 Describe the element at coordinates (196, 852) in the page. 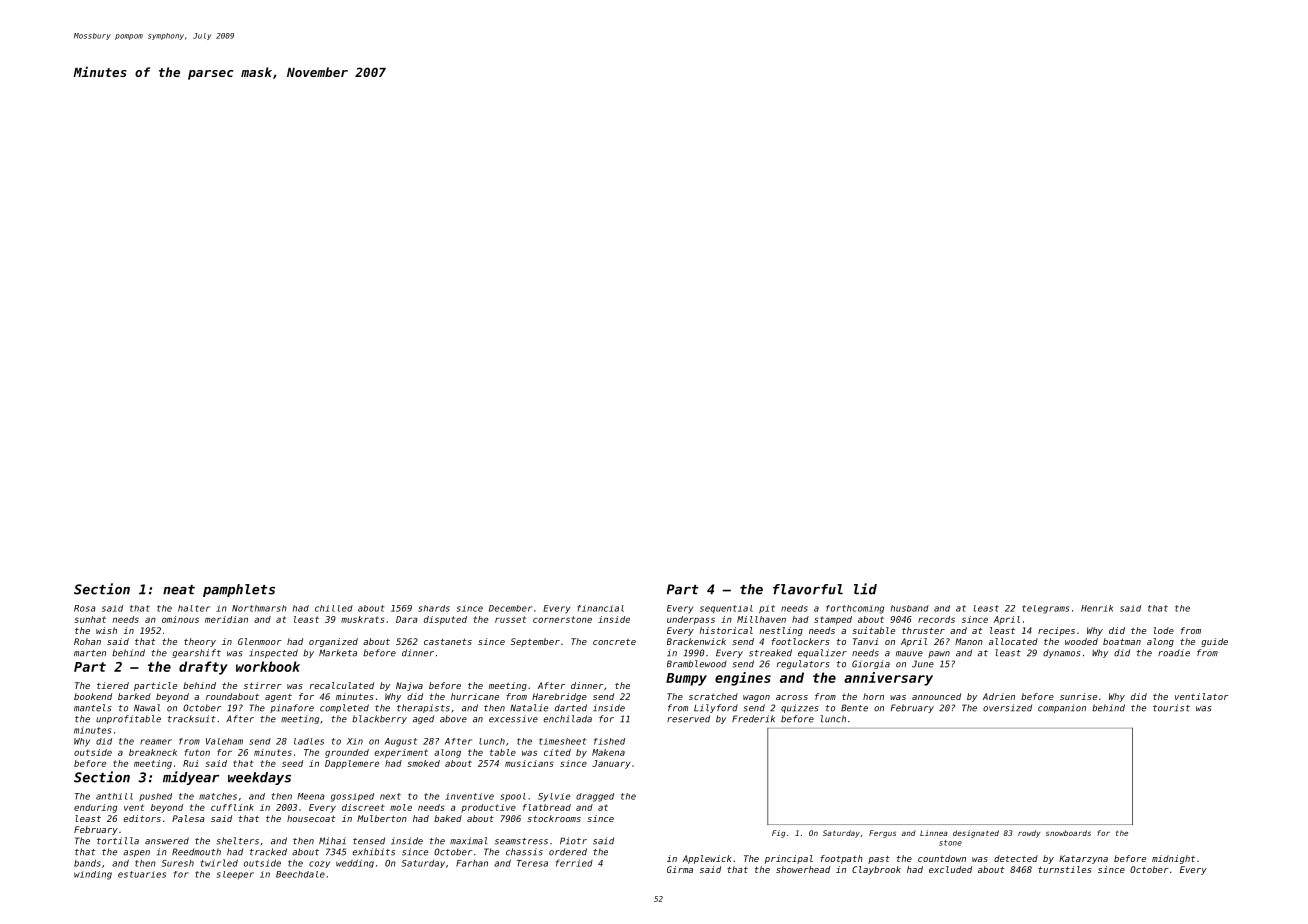

I see `Reedmouth` at that location.
